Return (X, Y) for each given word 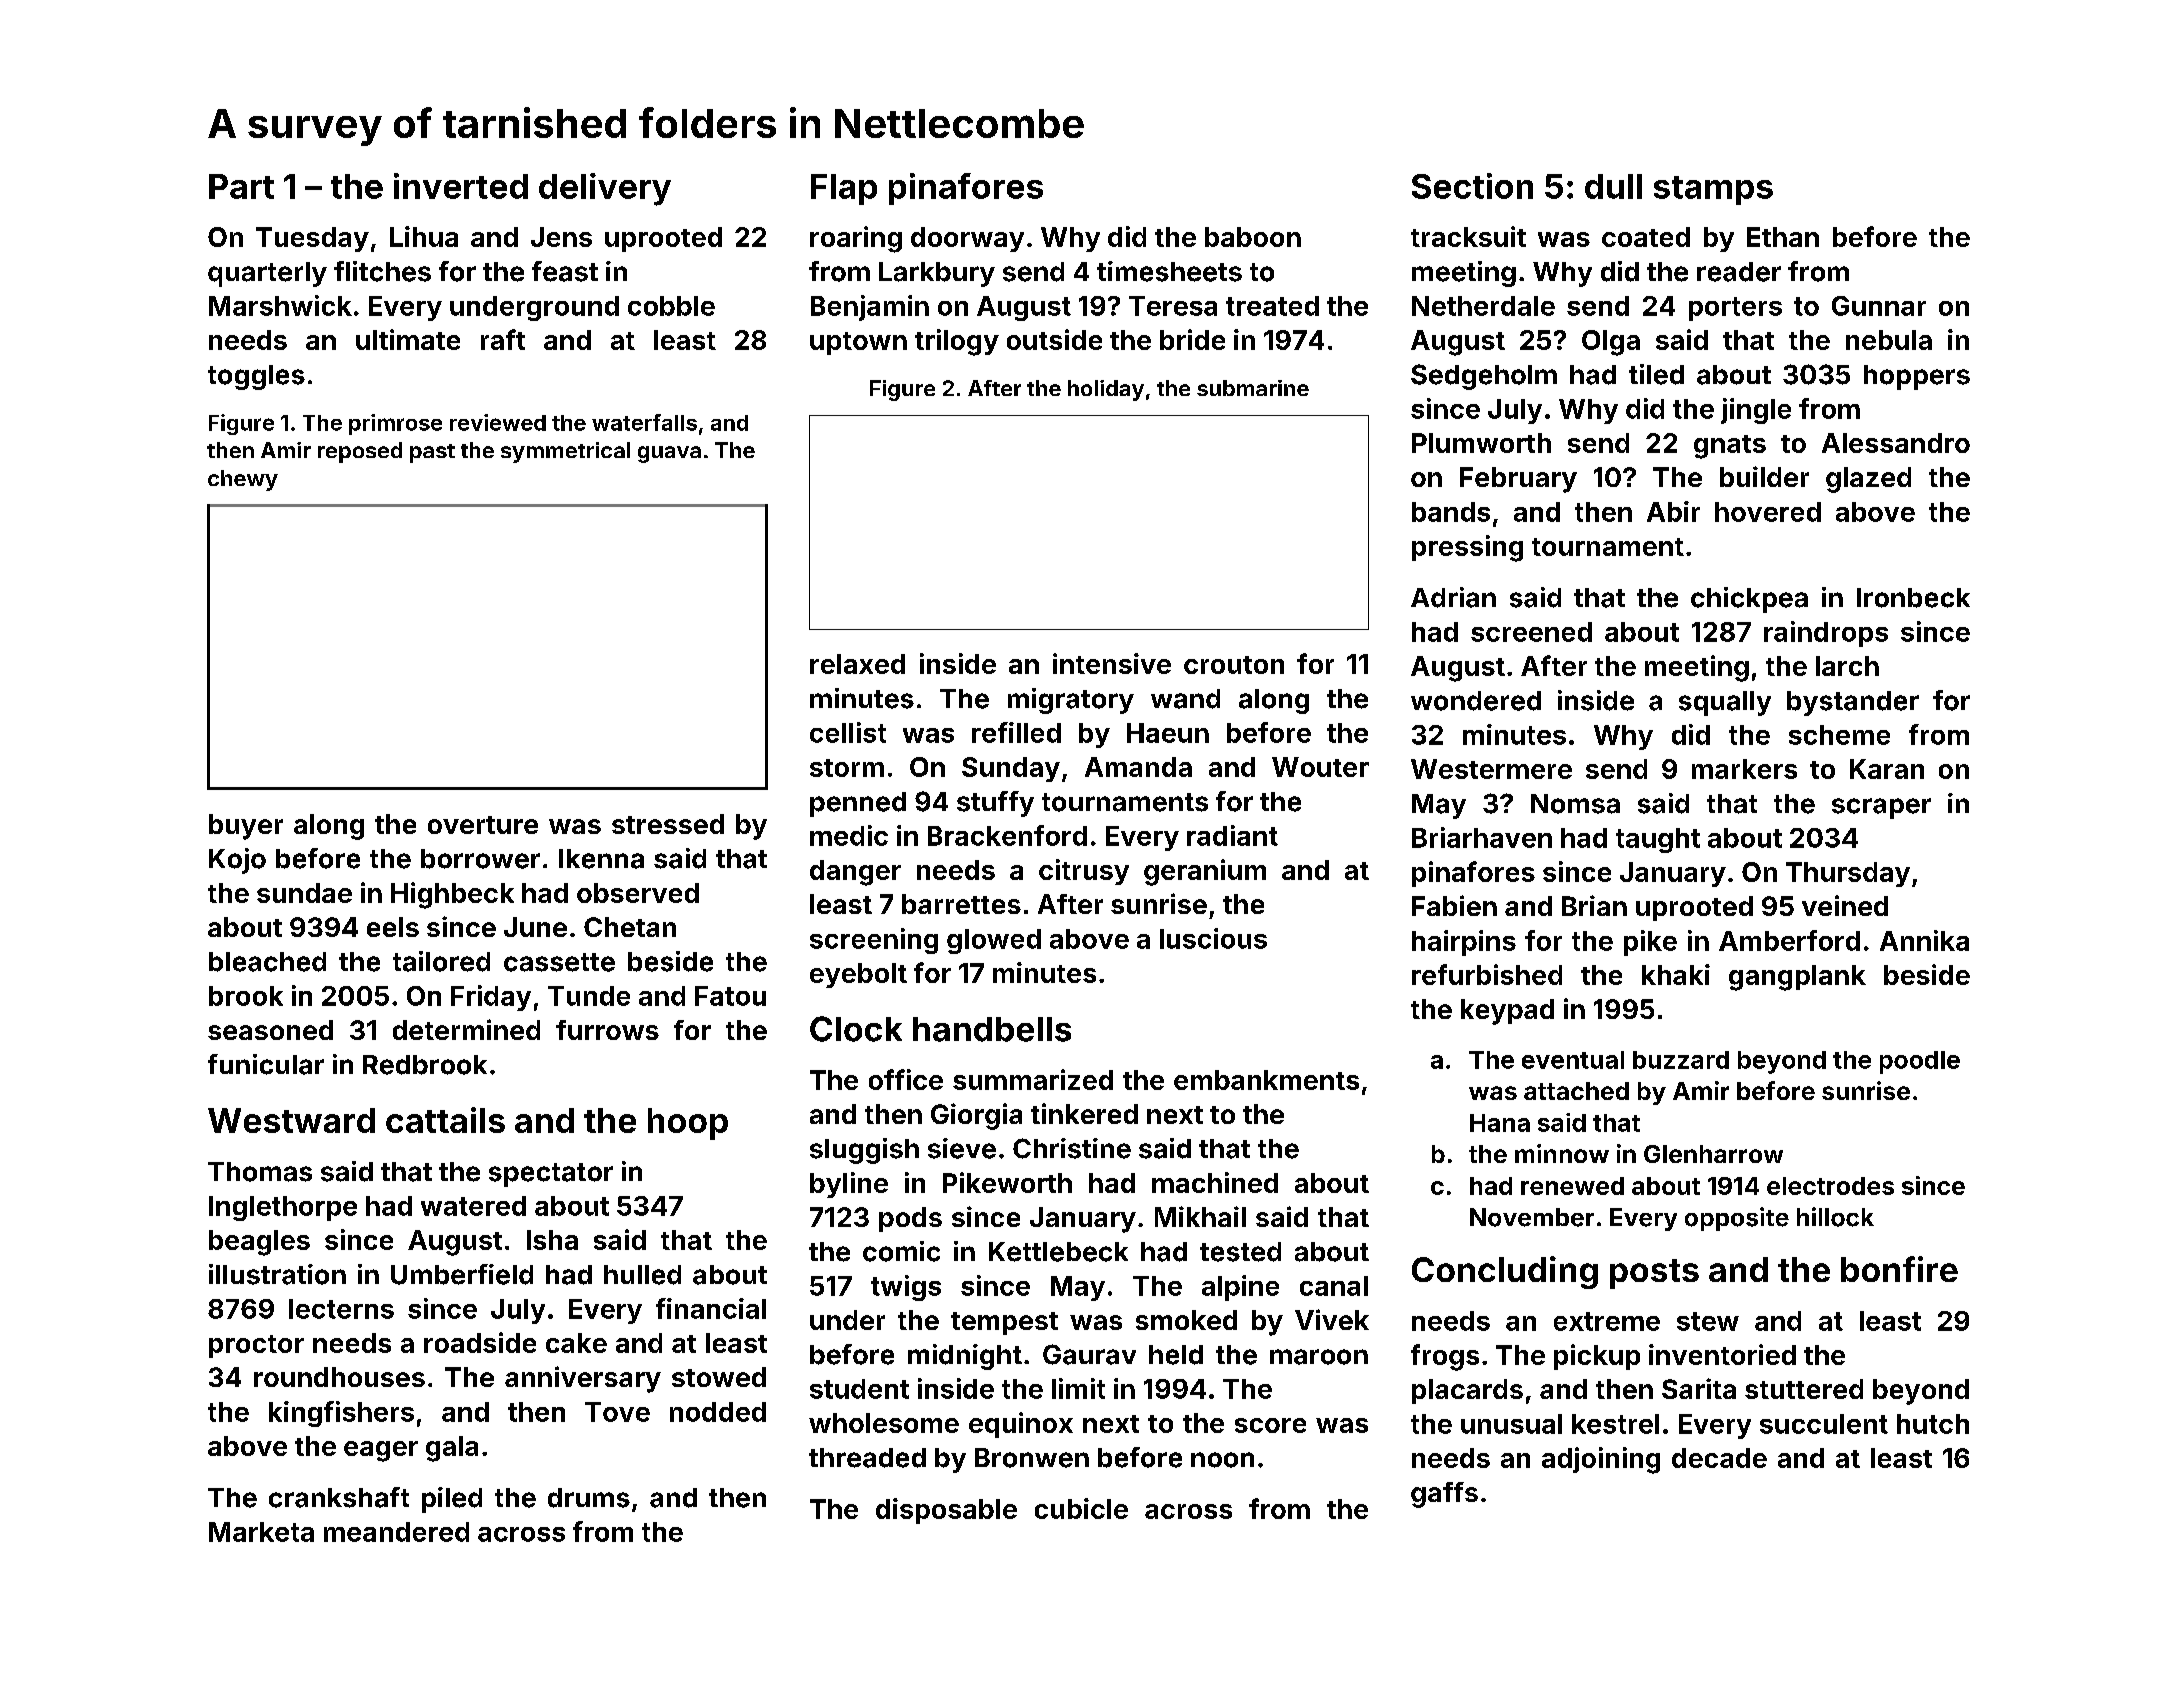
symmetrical (565, 452)
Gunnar (1879, 306)
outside (1054, 339)
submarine (1253, 388)
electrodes (1830, 1186)
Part (241, 186)
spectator (551, 1175)
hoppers (1917, 377)
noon (1222, 1460)
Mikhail (1200, 1216)
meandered (396, 1532)
